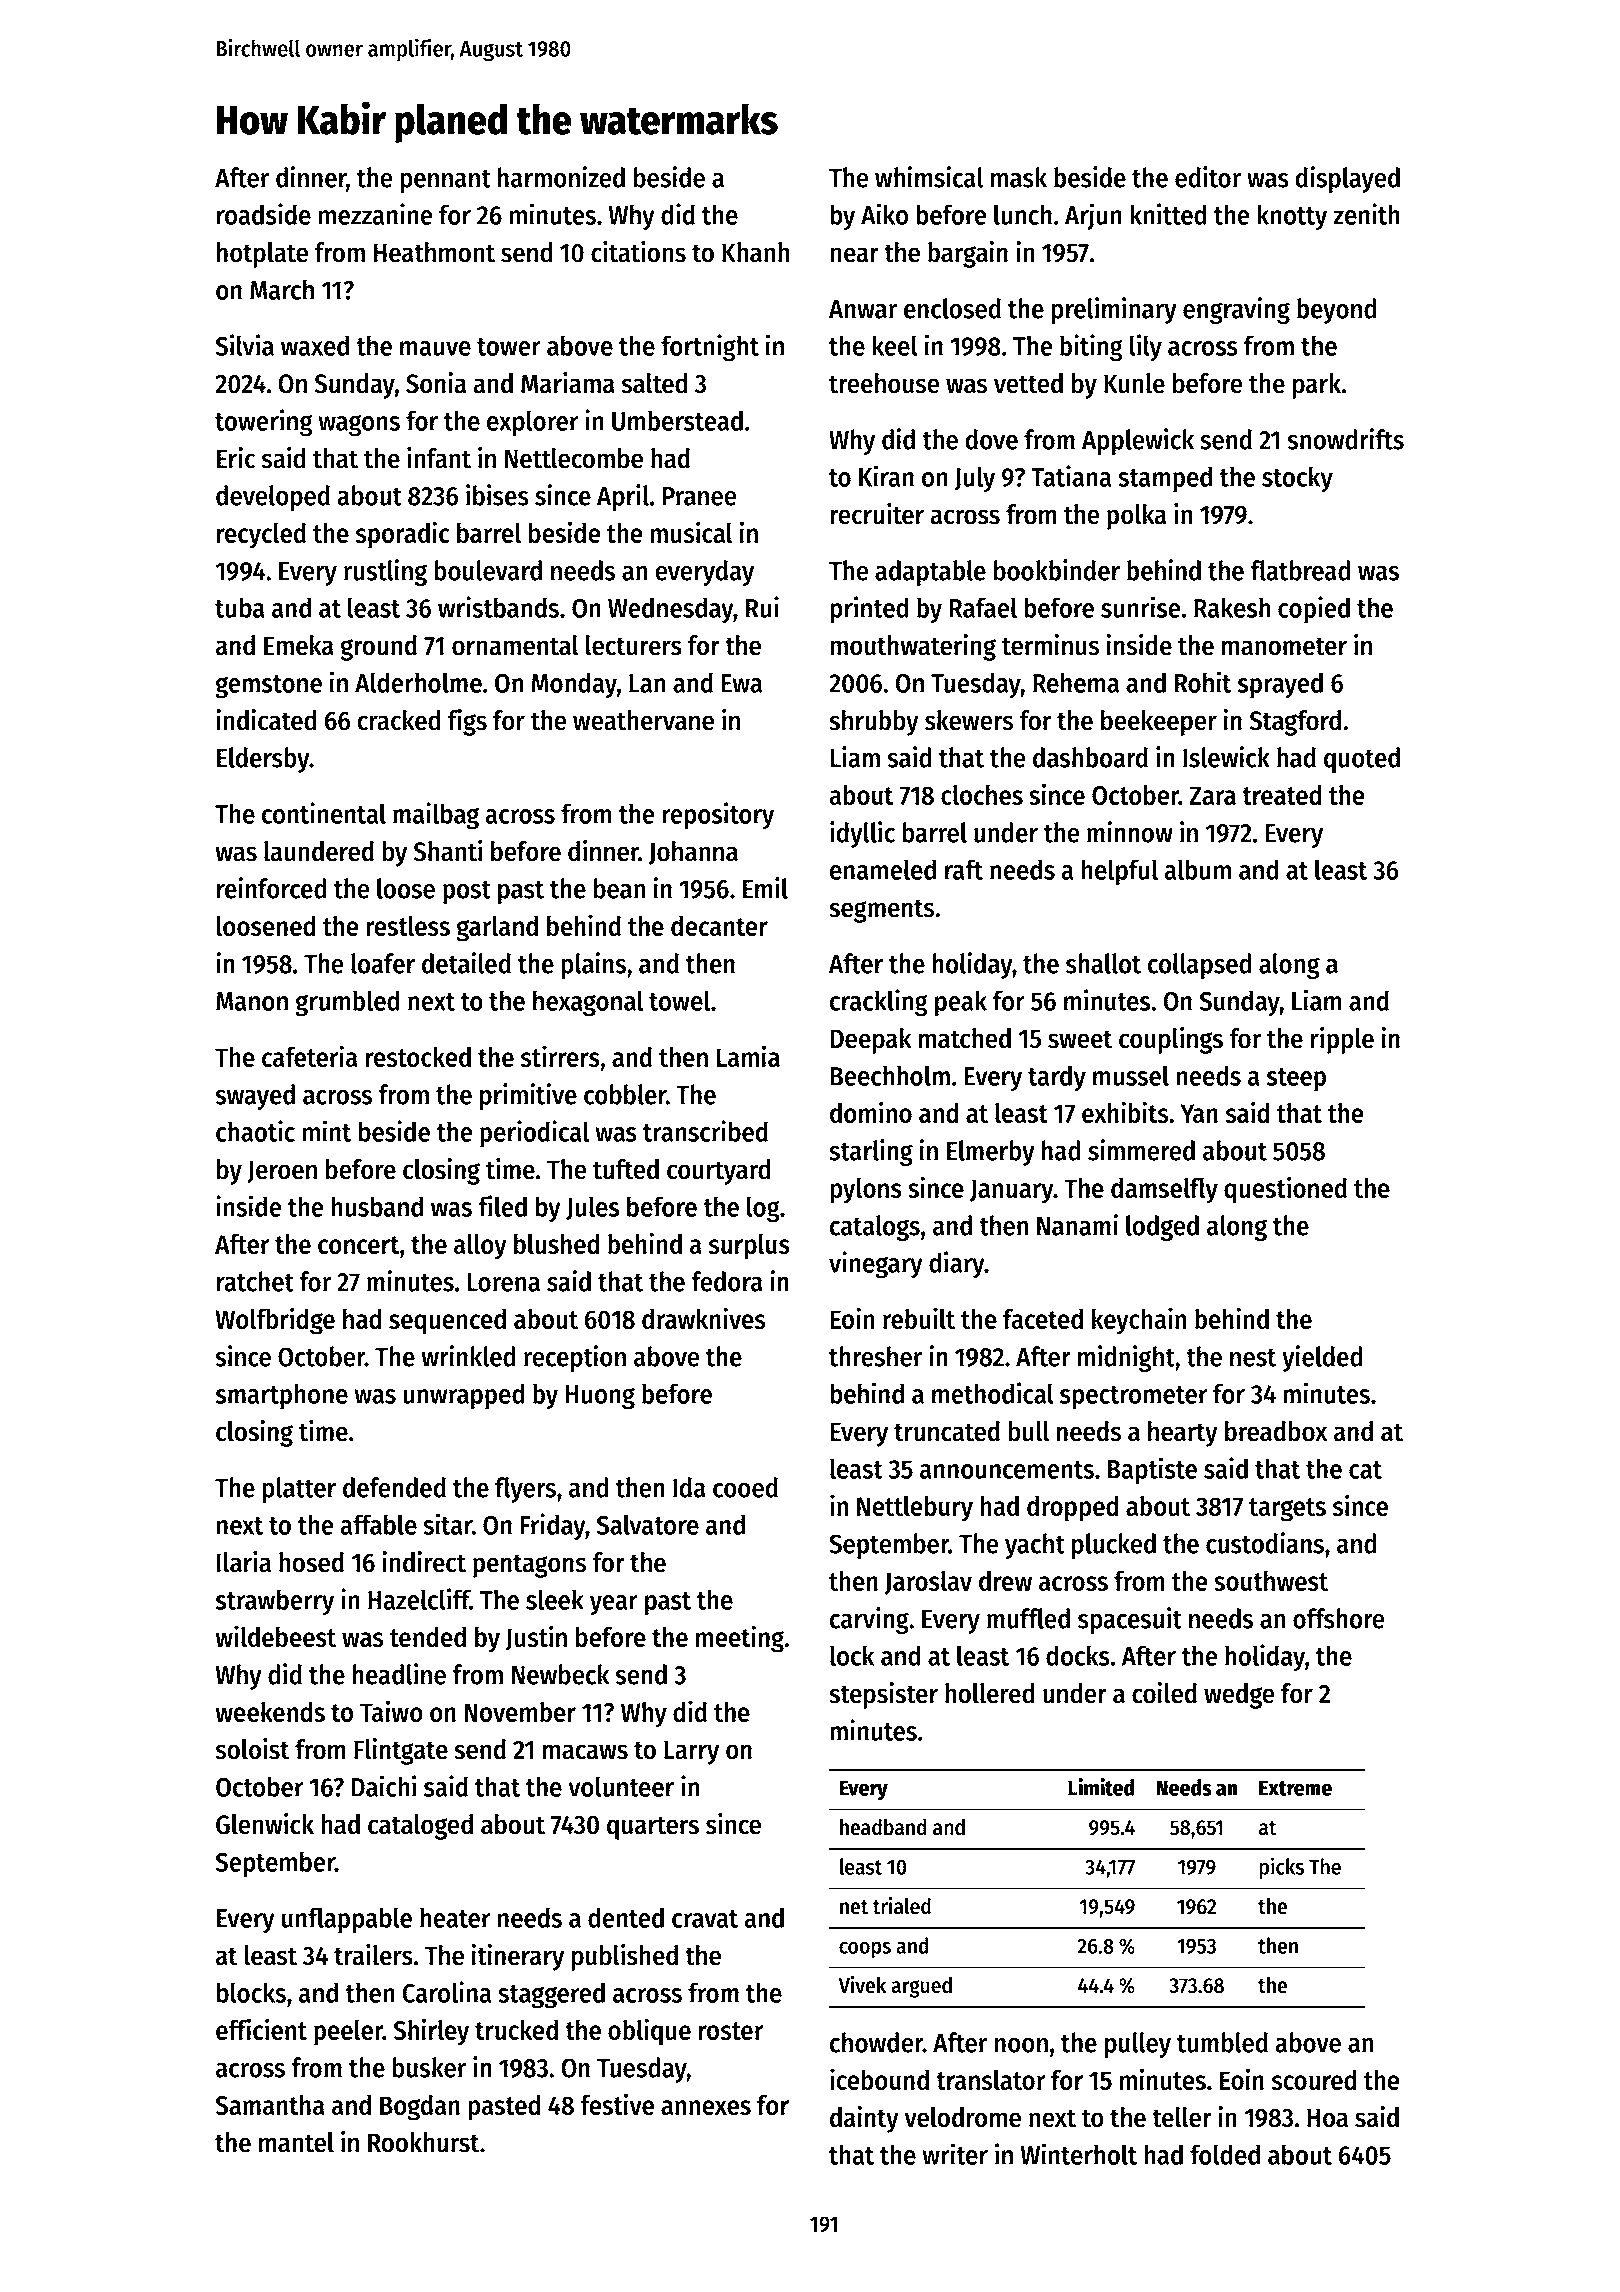 The image size is (1620, 2292). What do you see at coordinates (1203, 682) in the screenshot?
I see `Rohit` at bounding box center [1203, 682].
